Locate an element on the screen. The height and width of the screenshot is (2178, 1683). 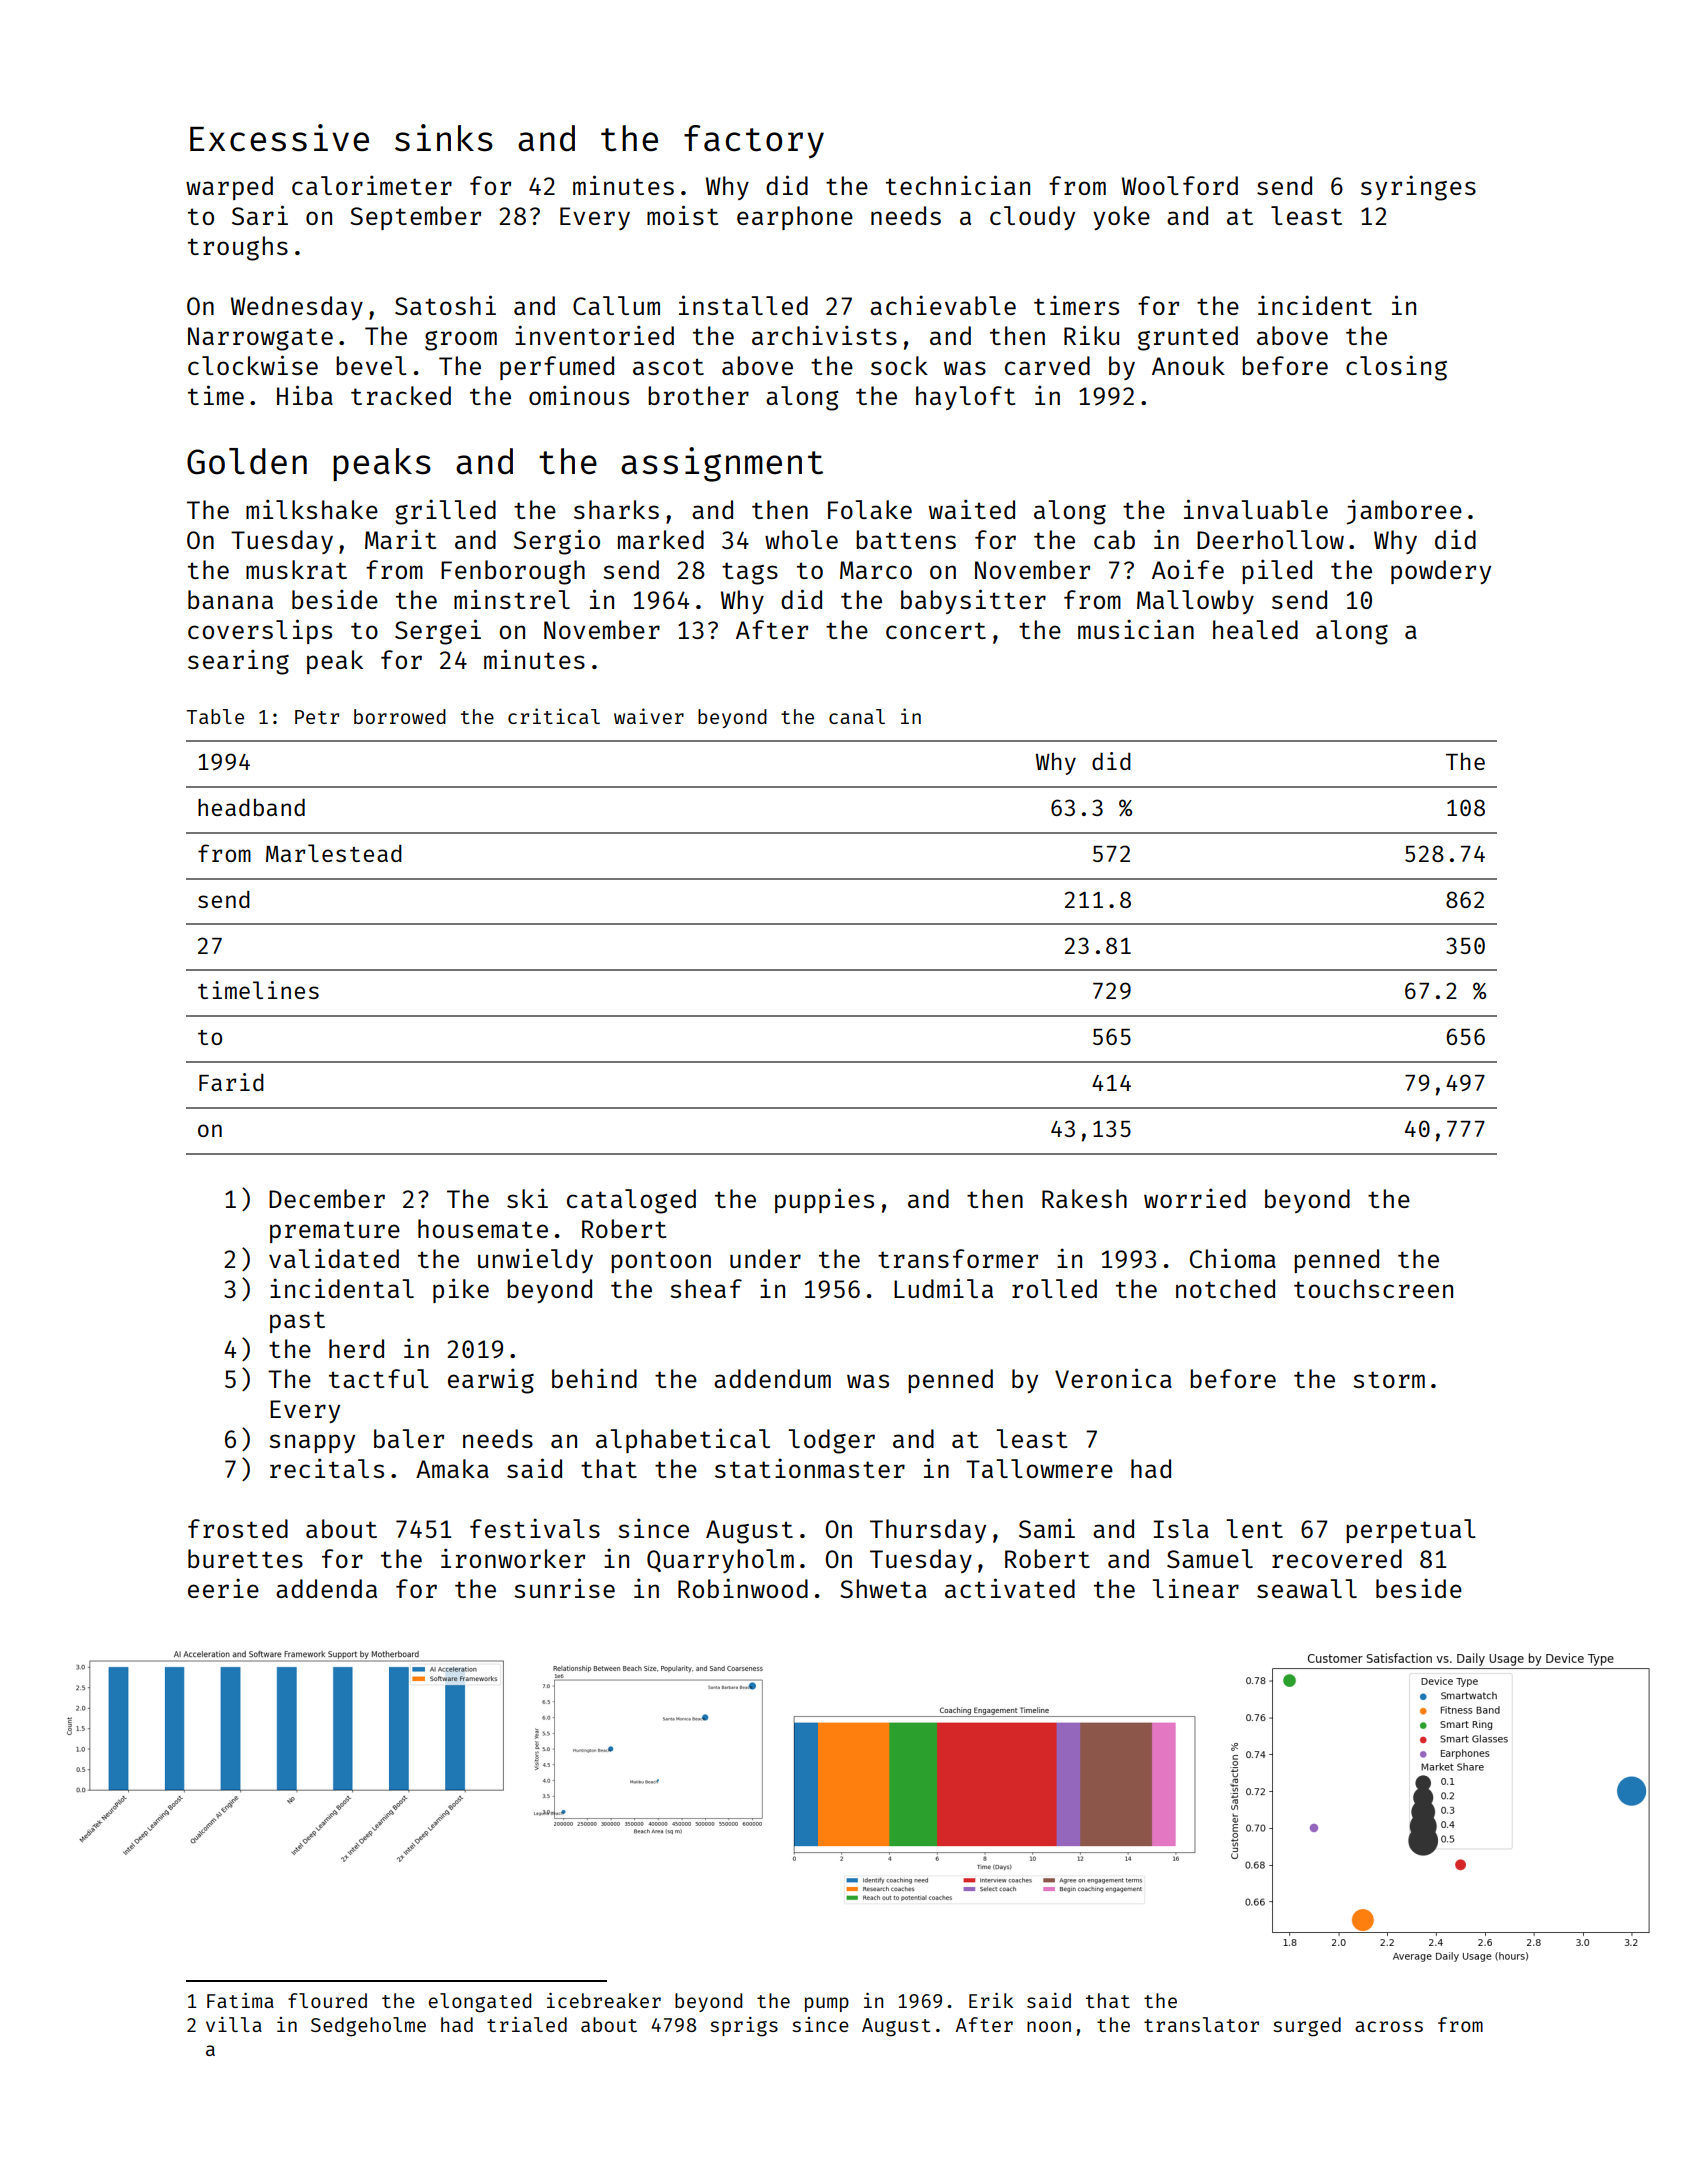
healed is located at coordinates (1255, 629).
